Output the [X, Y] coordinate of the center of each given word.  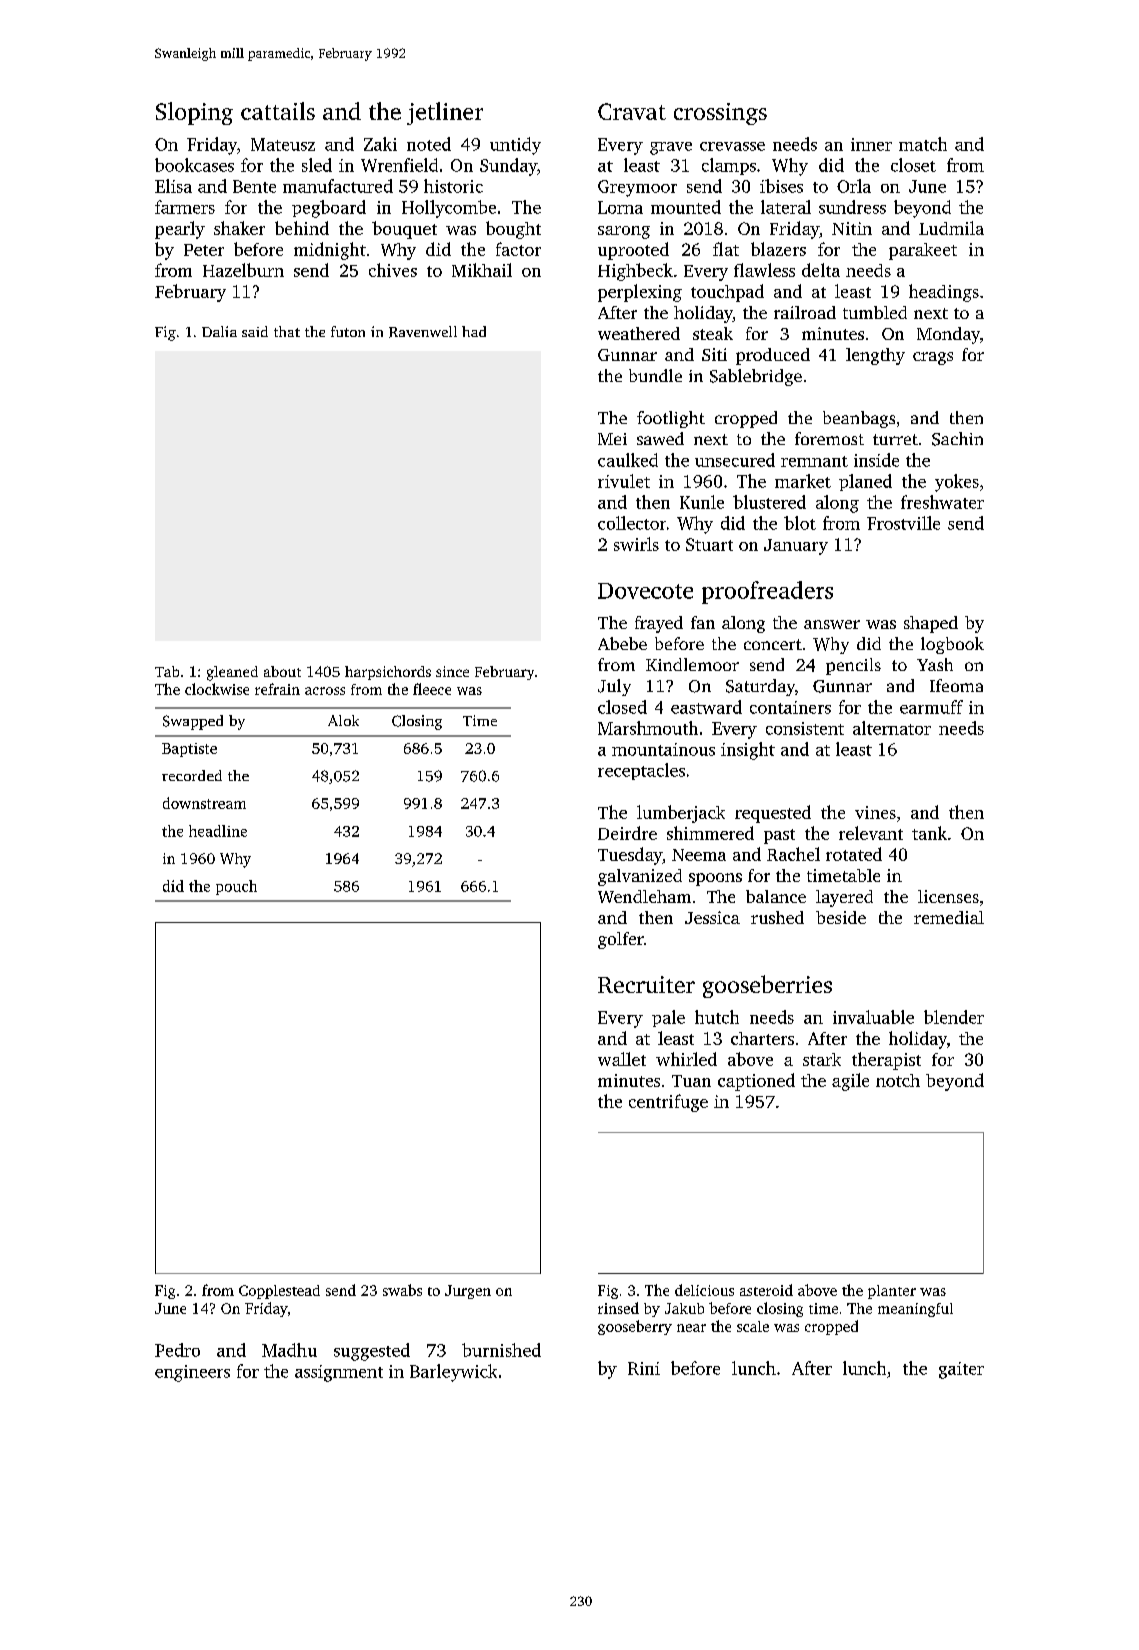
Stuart [709, 544]
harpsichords [388, 673]
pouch [236, 887]
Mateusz [283, 144]
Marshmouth [648, 728]
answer [832, 624]
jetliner [445, 113]
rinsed [618, 1308]
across [325, 691]
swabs [402, 1290]
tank [929, 833]
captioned [756, 1082]
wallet [622, 1059]
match [923, 144]
